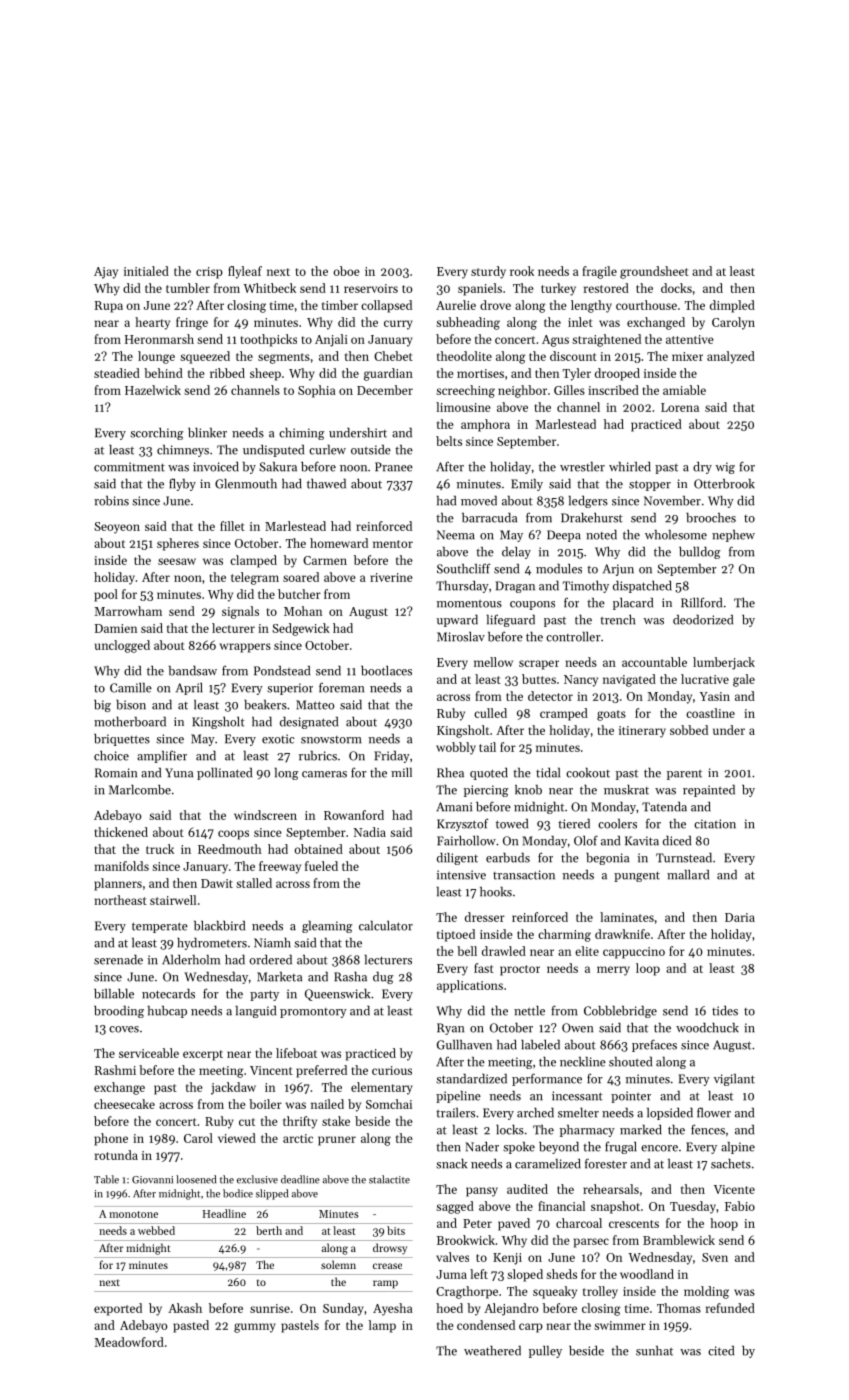 The height and width of the screenshot is (1400, 849). Describe the element at coordinates (732, 306) in the screenshot. I see `dimpled` at that location.
